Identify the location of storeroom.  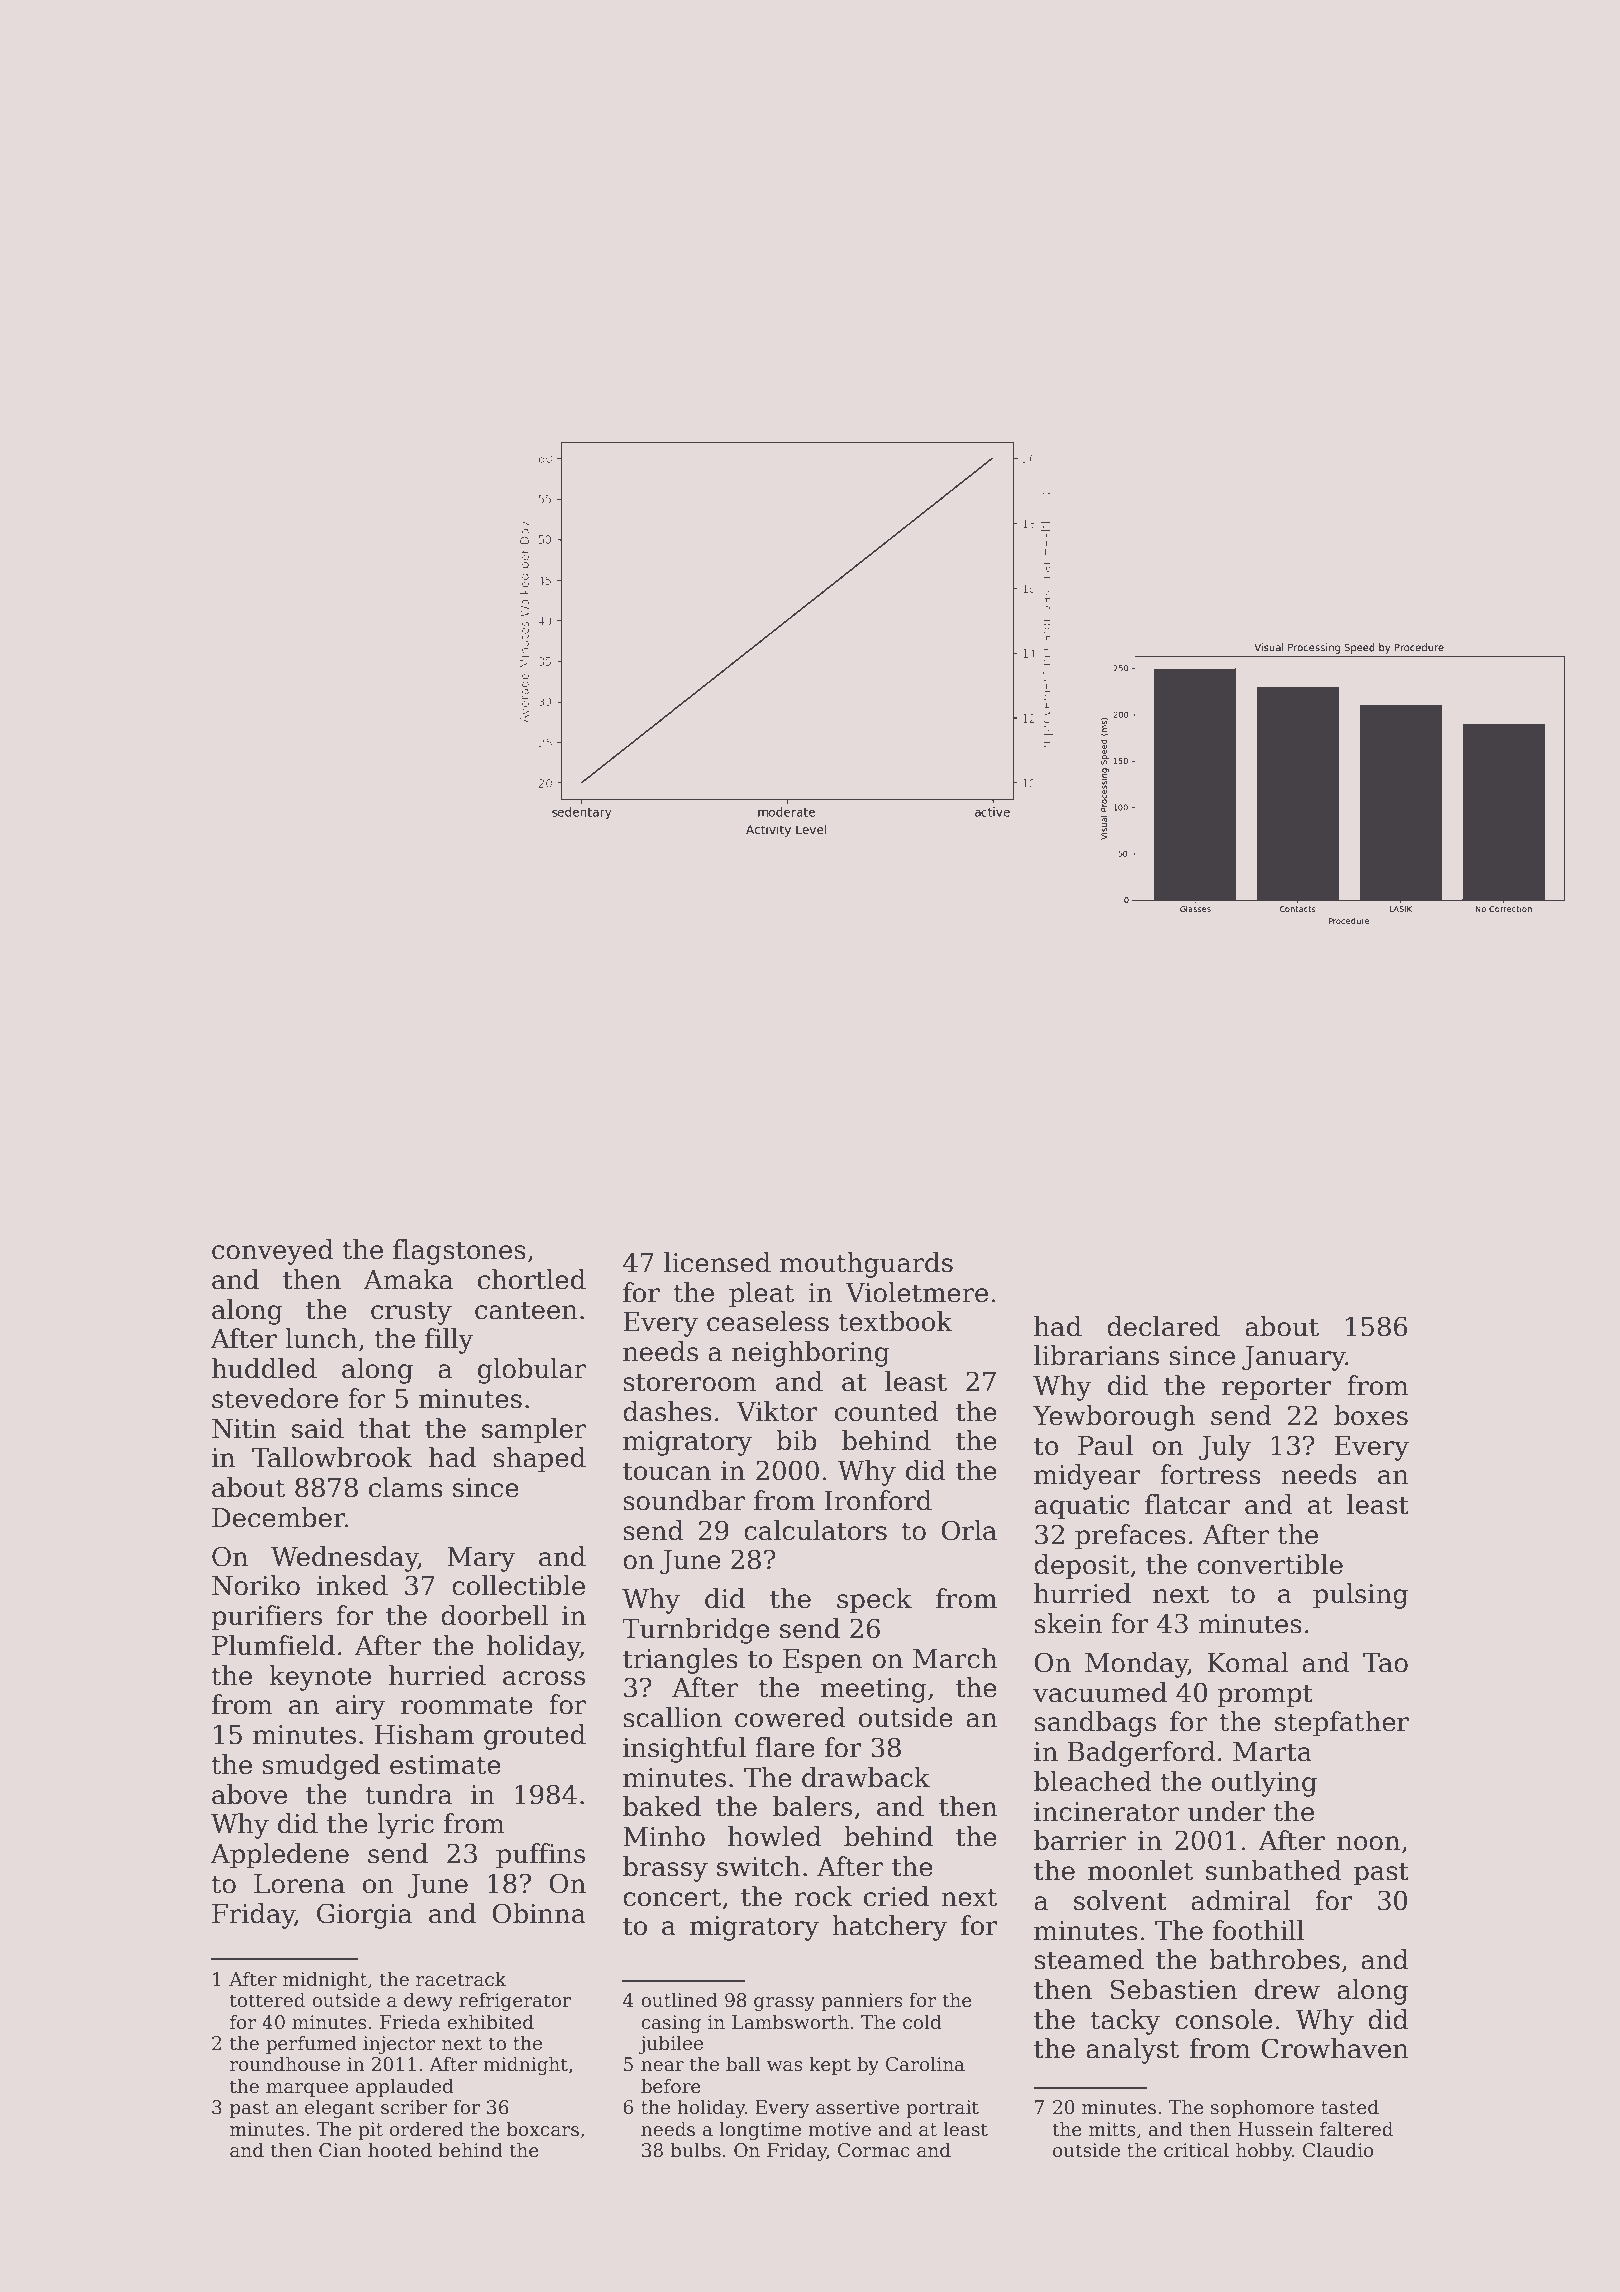
(690, 1382).
